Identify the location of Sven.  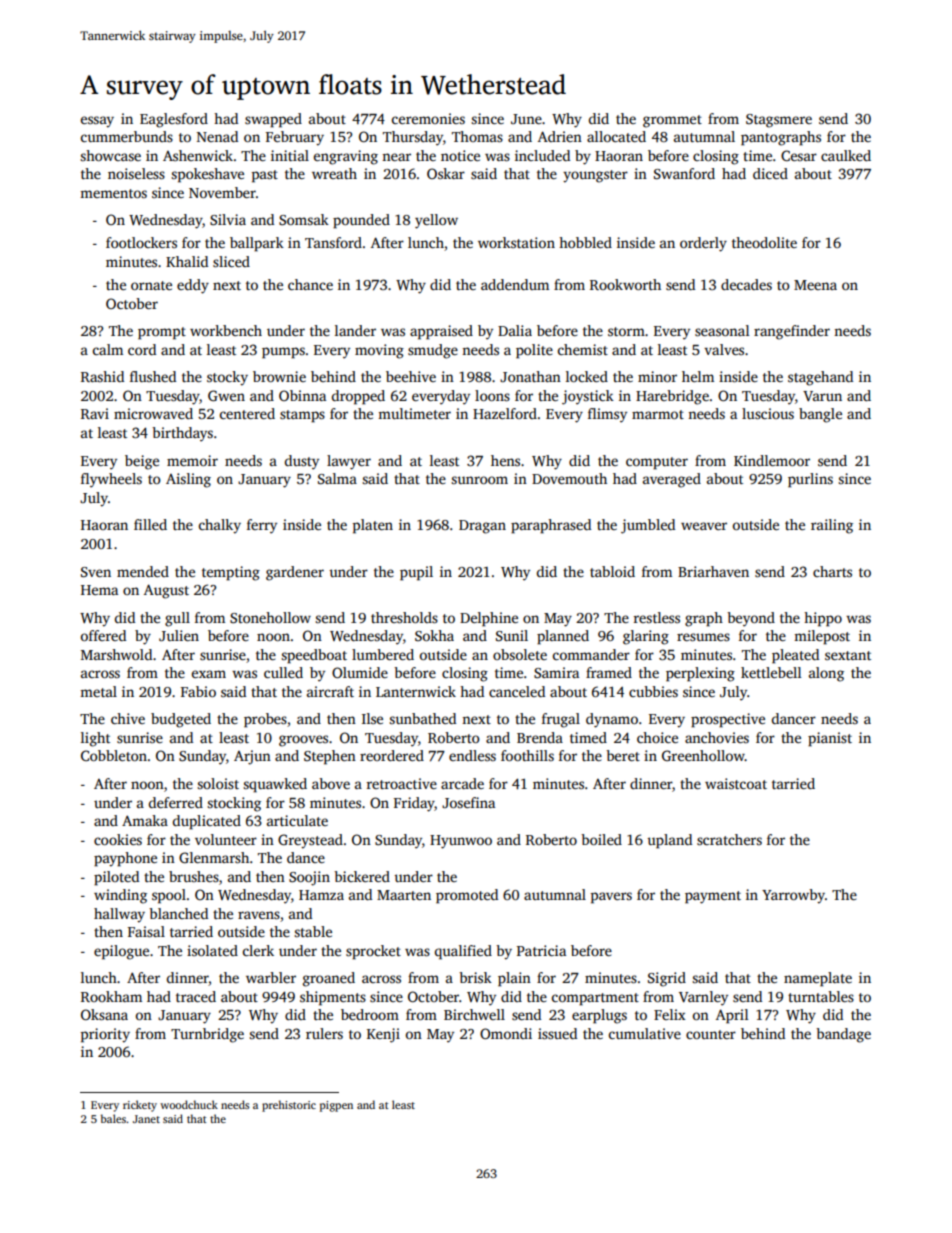
(96, 572).
